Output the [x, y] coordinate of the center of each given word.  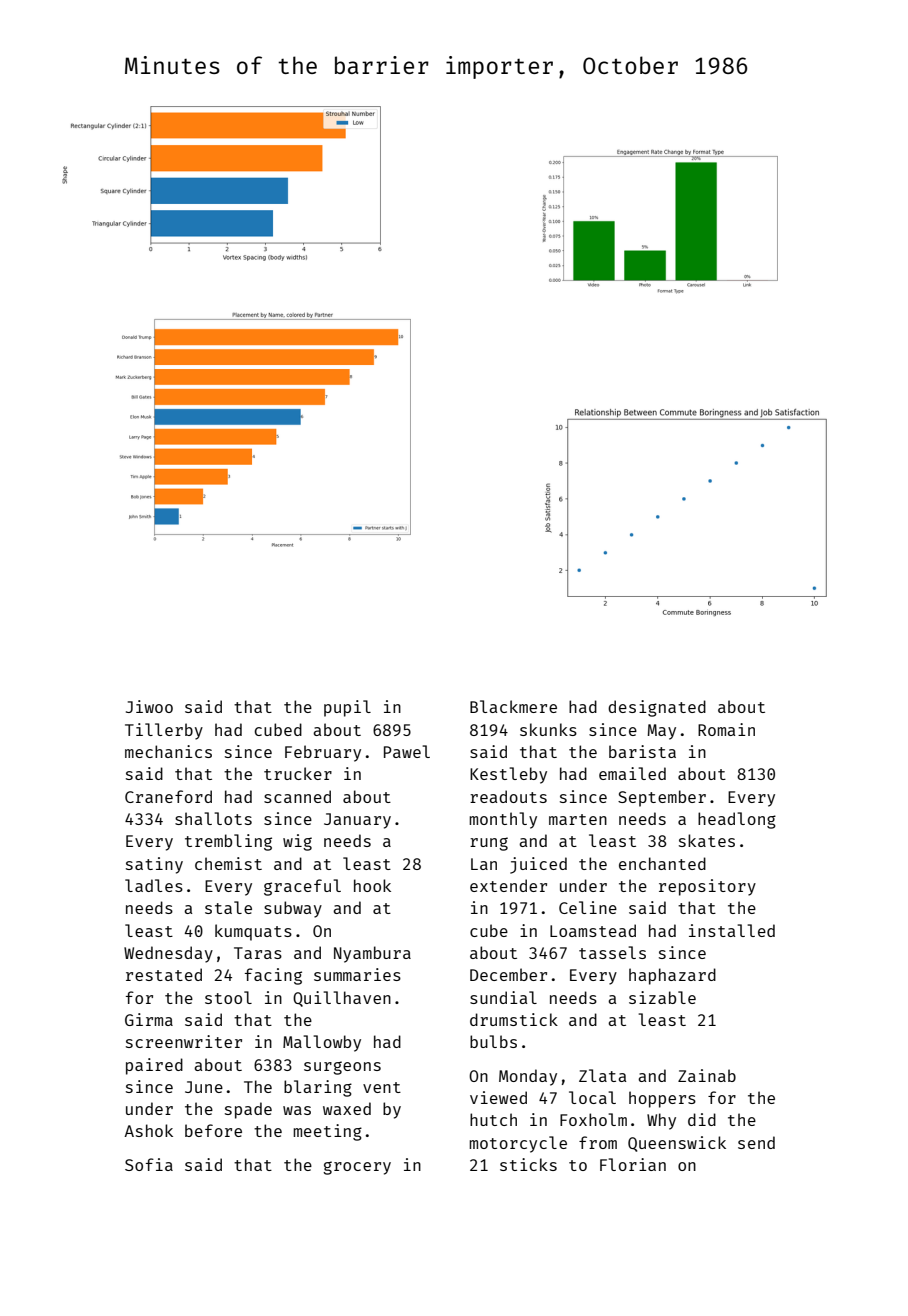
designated [657, 708]
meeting [327, 1132]
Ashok [148, 1130]
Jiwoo [149, 706]
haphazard [672, 976]
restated [164, 974]
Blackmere [513, 706]
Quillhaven [342, 999]
